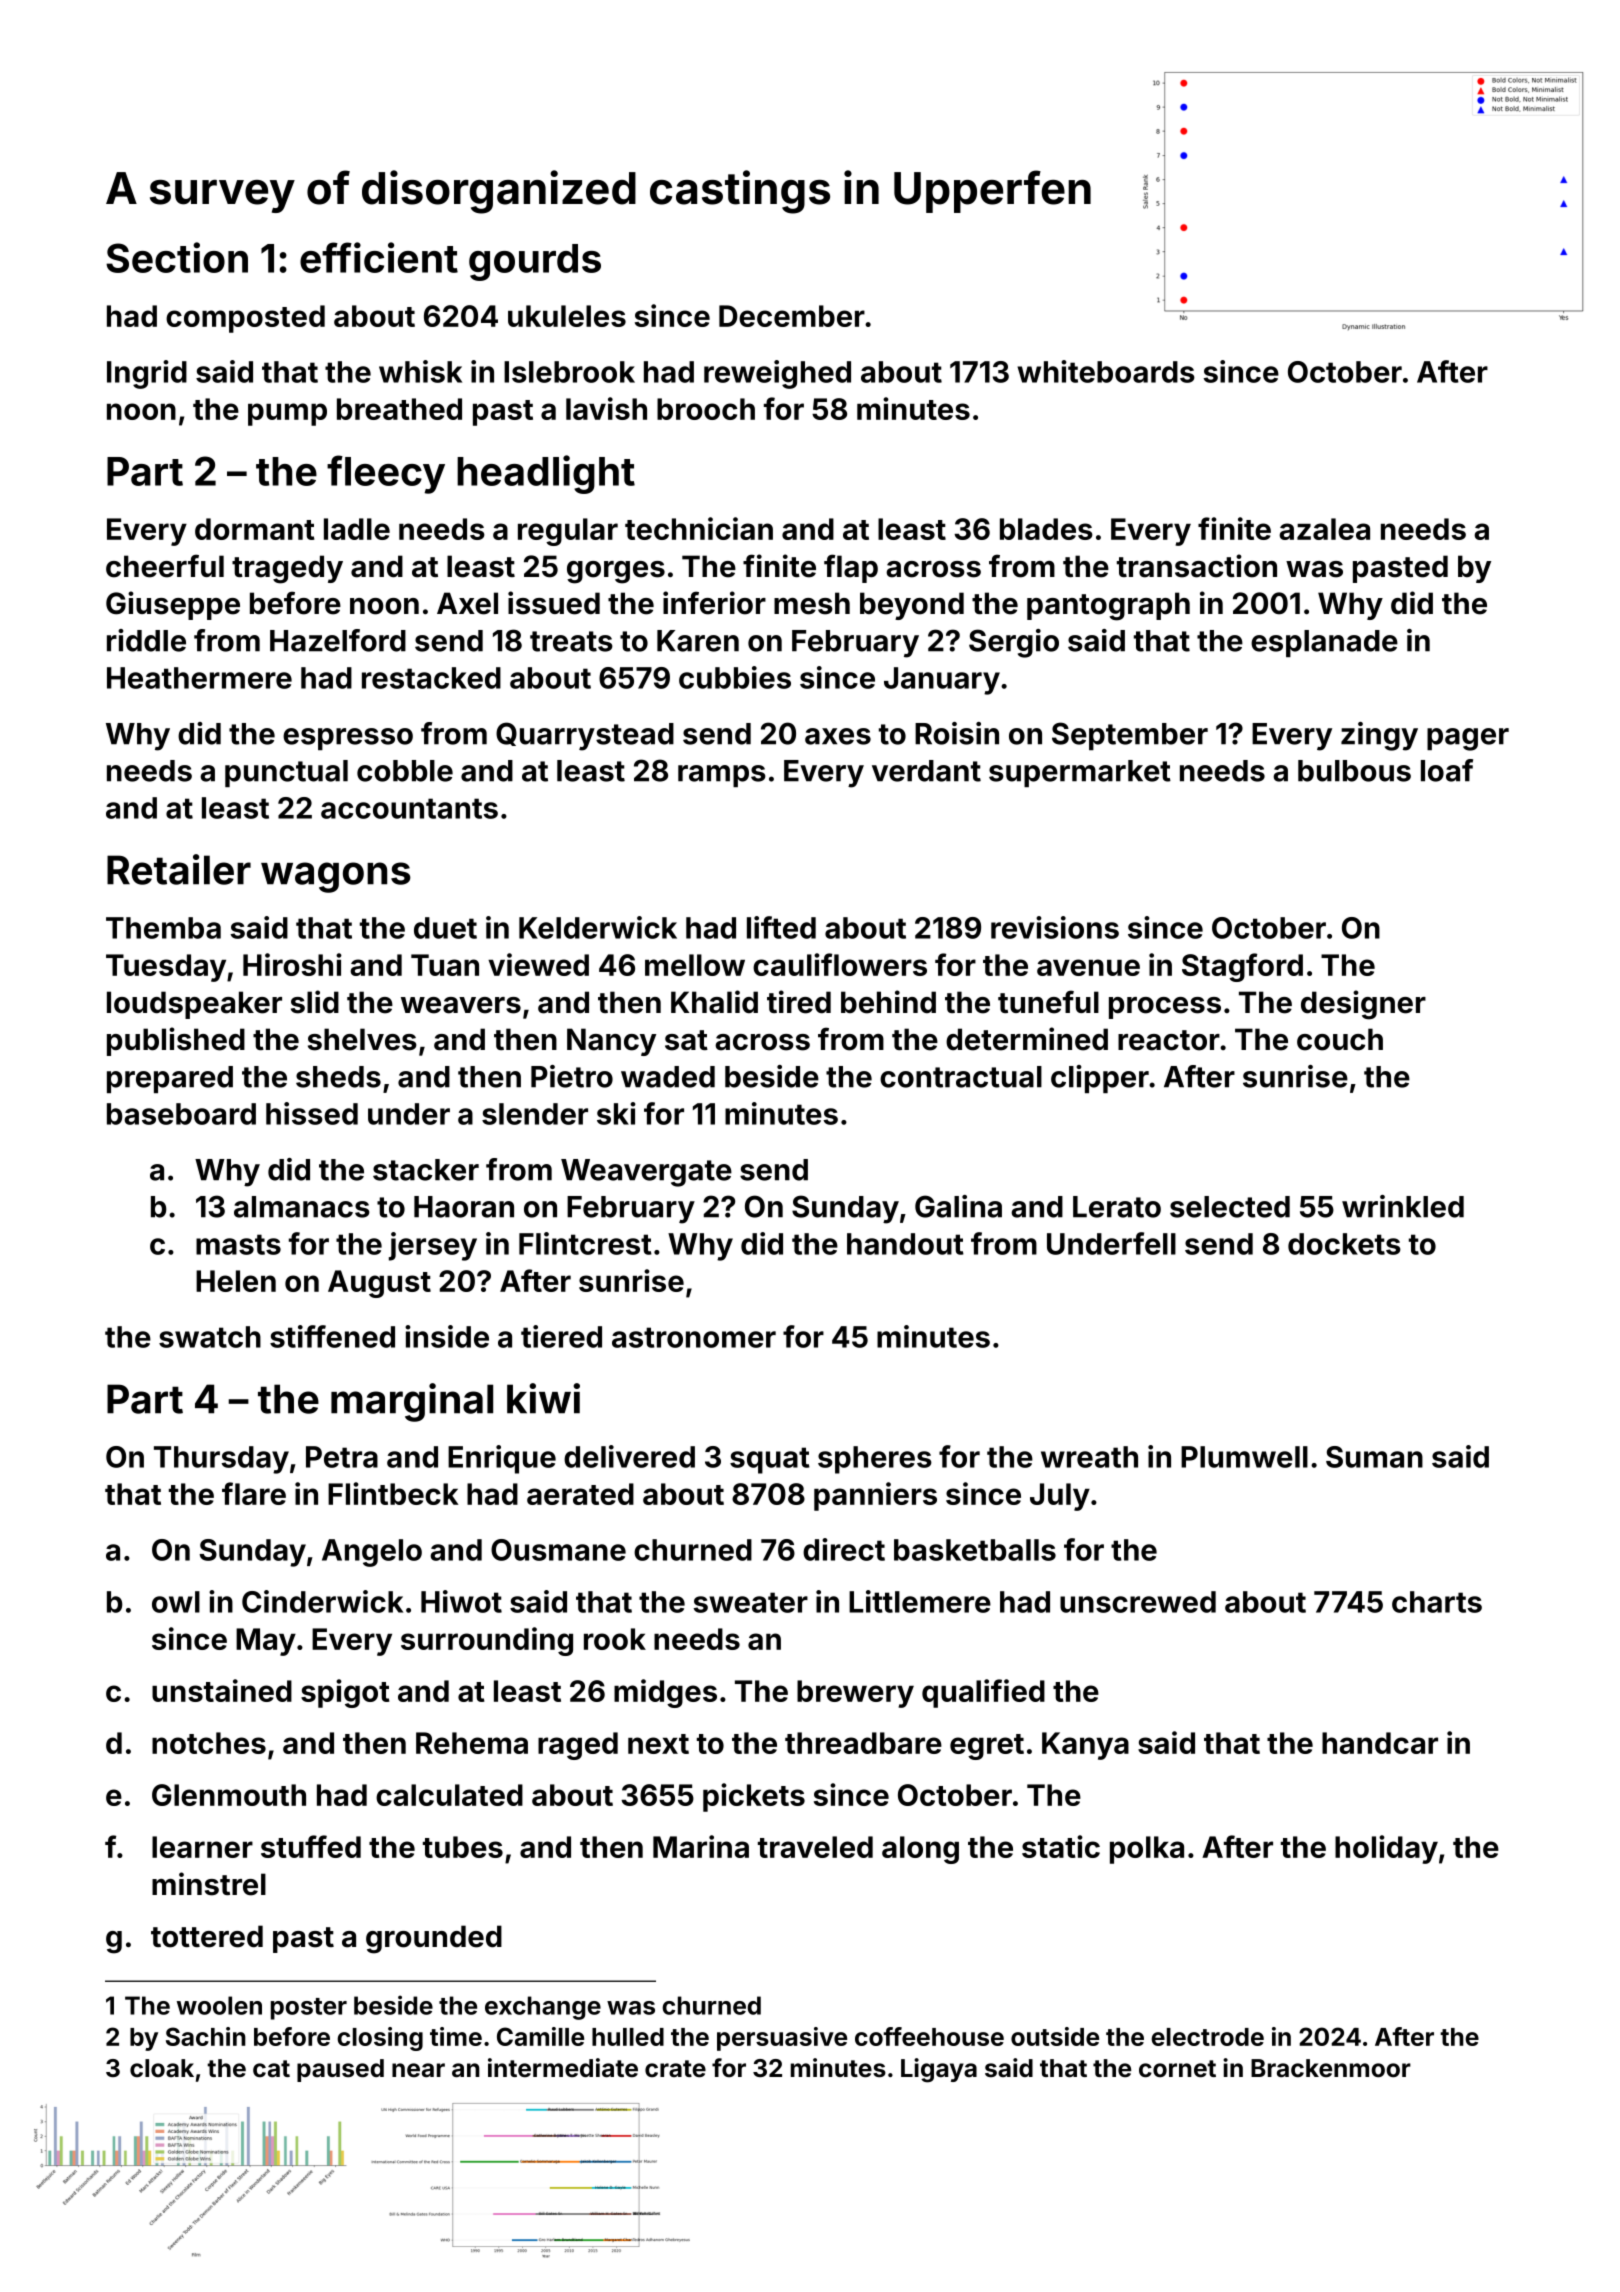  I want to click on whiteboards, so click(1106, 371).
